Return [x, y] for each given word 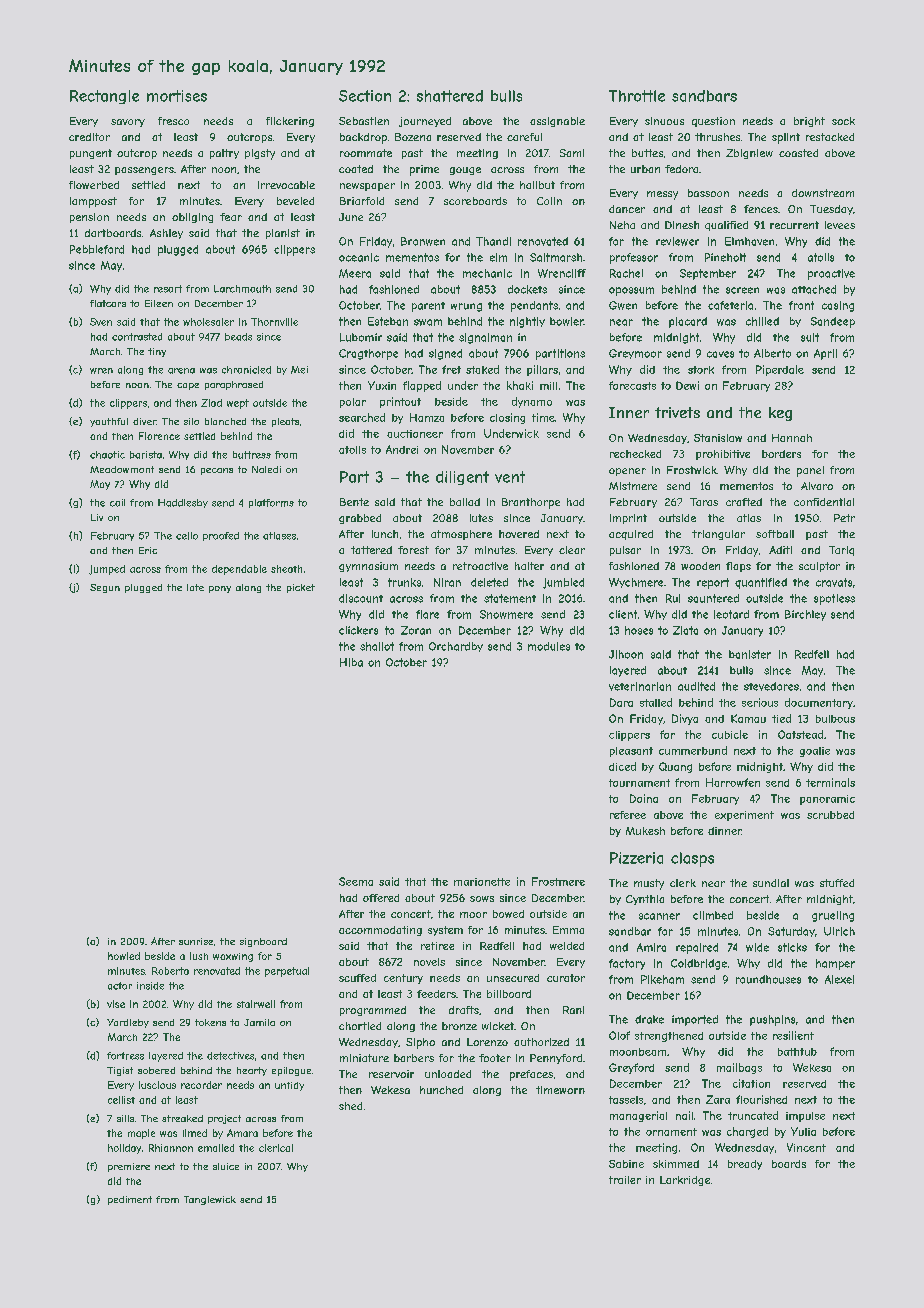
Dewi [687, 385]
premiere [129, 1167]
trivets [677, 412]
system [445, 931]
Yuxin [382, 385]
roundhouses [768, 979]
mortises [177, 96]
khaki [520, 385]
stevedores [771, 686]
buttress [252, 455]
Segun [105, 588]
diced [622, 766]
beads [238, 337]
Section [365, 96]
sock [843, 121]
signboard [263, 942]
